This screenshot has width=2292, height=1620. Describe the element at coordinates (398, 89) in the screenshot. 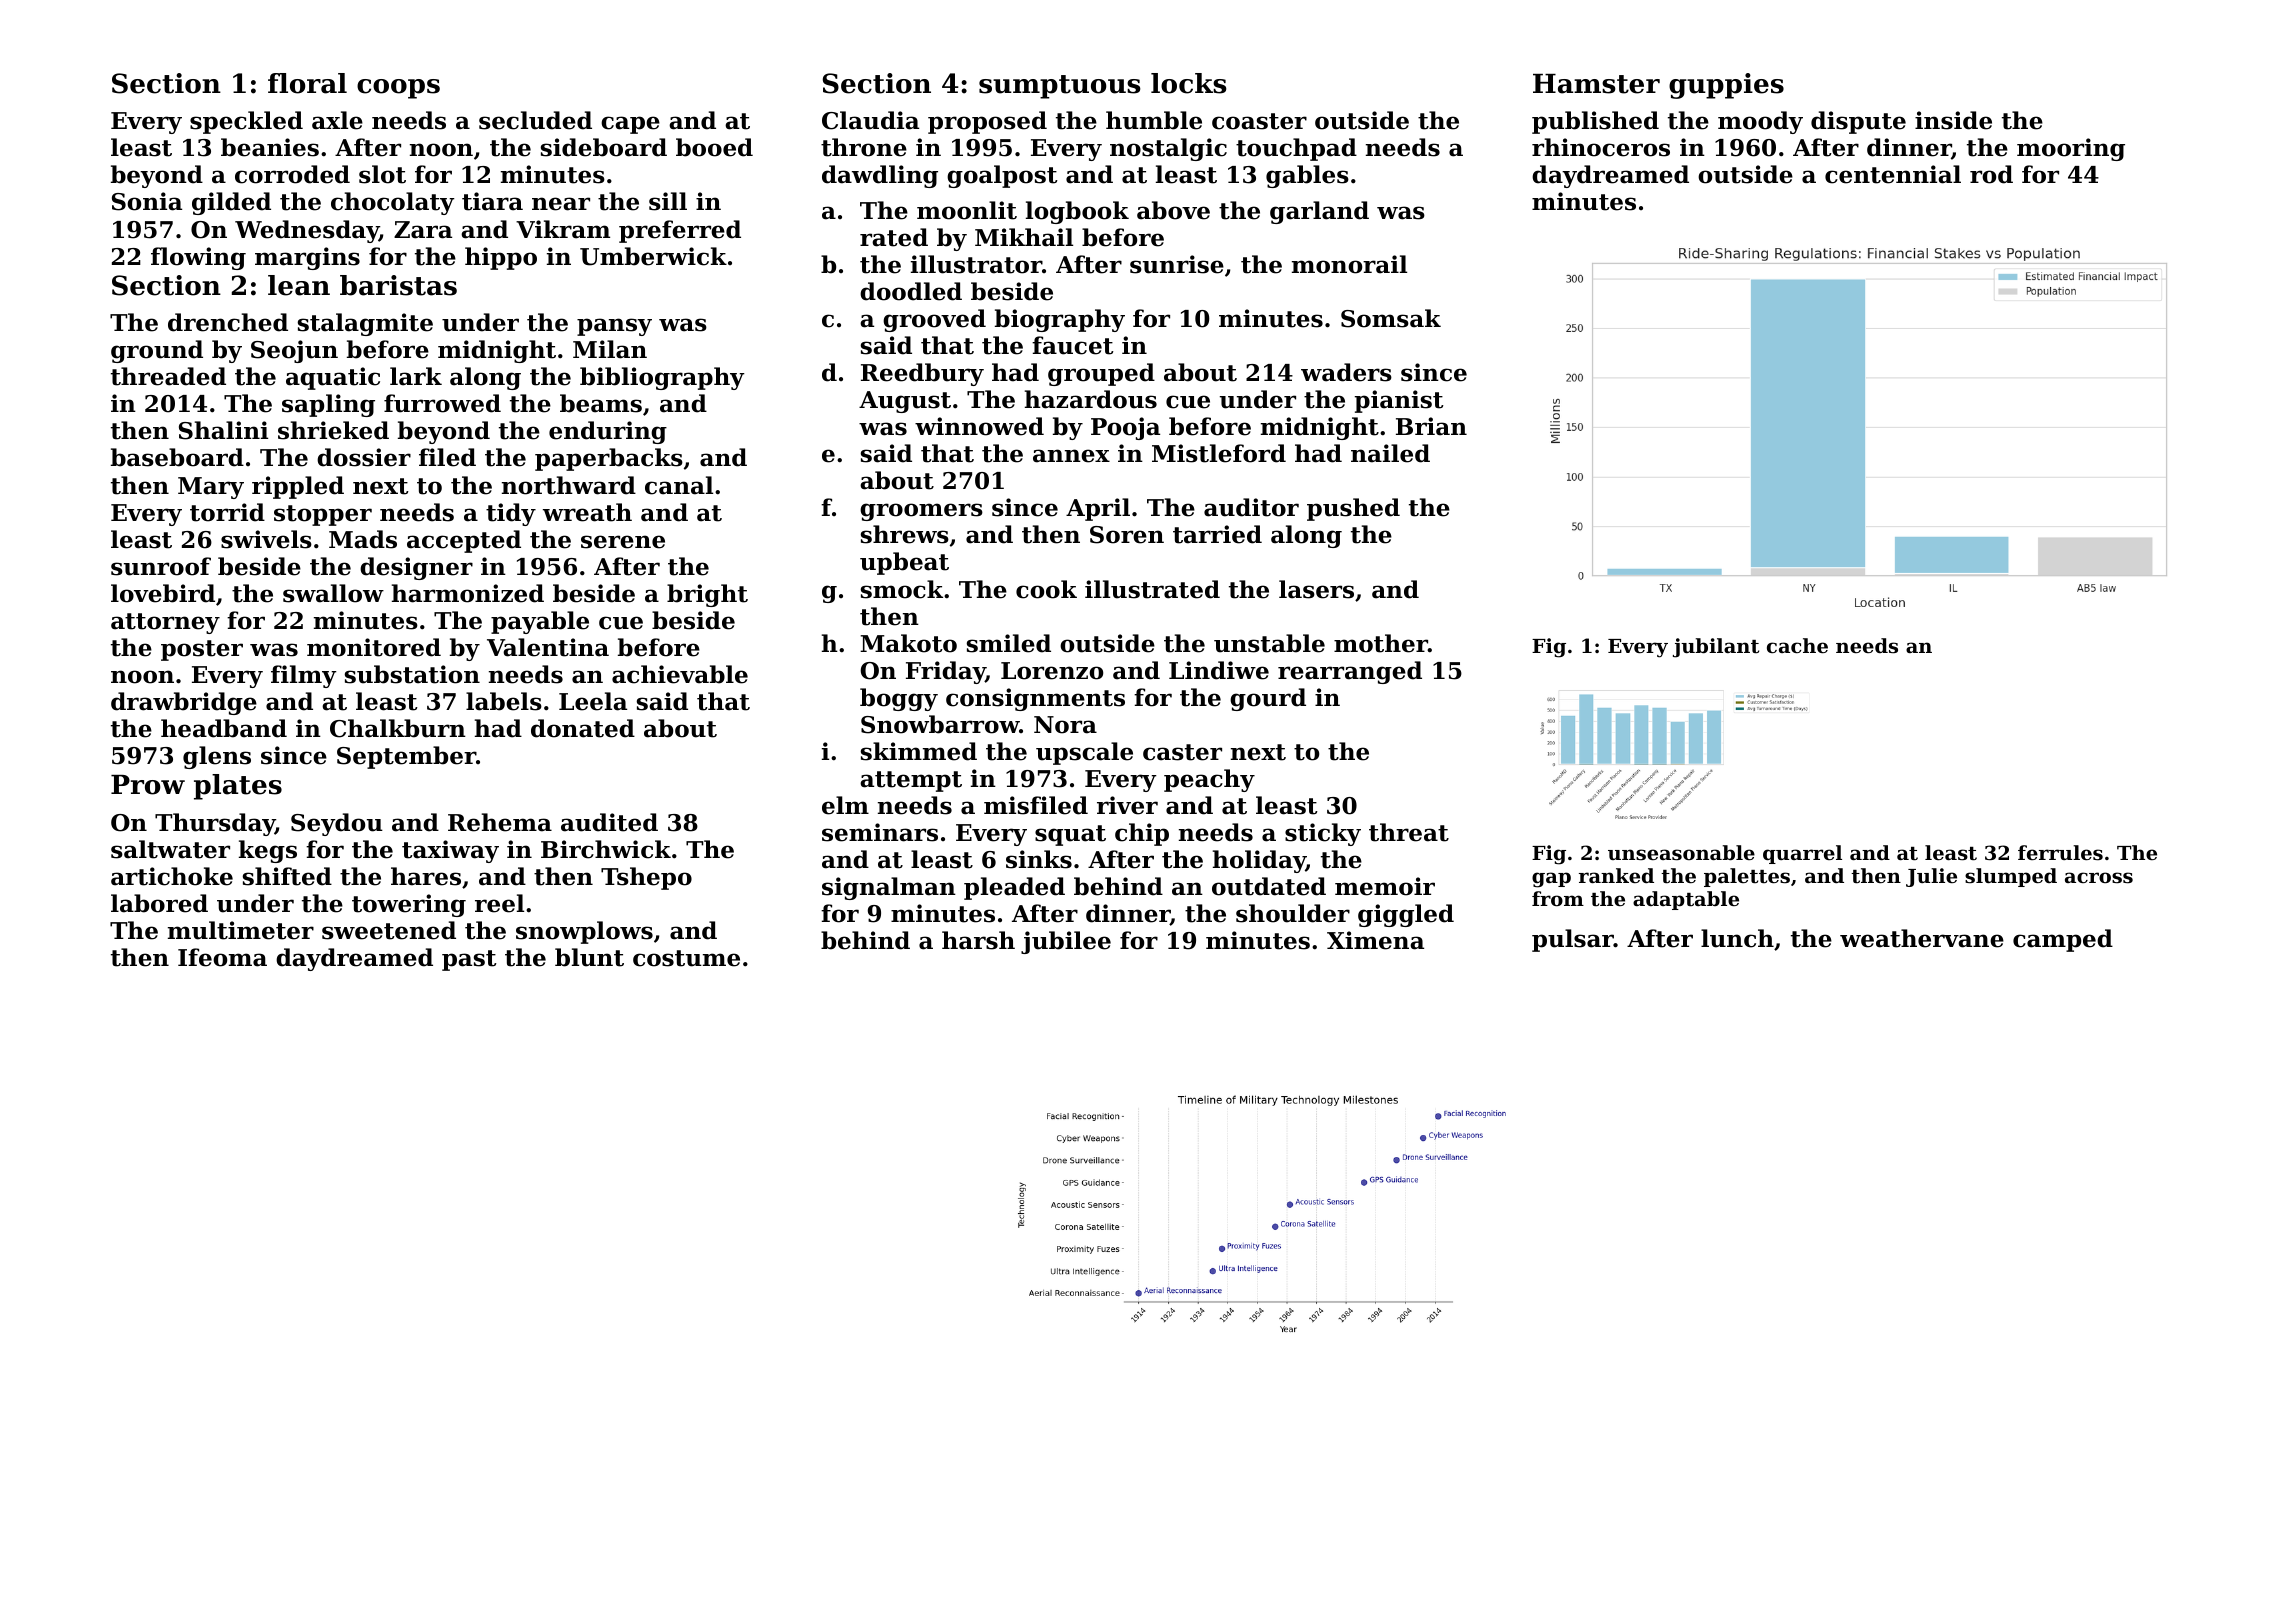

I see `coops` at that location.
